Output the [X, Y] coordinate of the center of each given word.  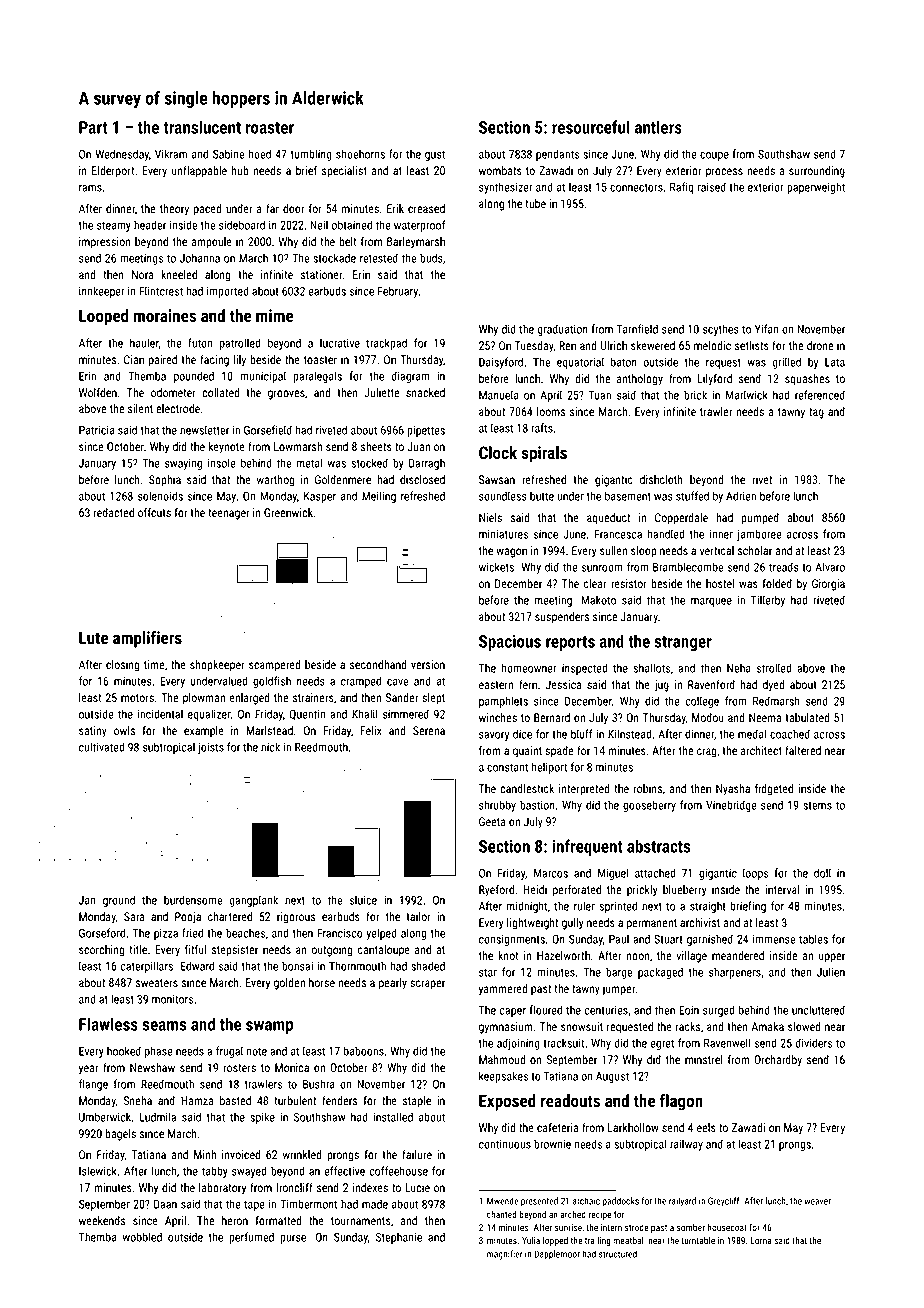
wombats [500, 170]
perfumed [251, 1238]
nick [270, 747]
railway [686, 1145]
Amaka [767, 1026]
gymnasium [506, 1028]
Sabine [228, 154]
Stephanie [399, 1238]
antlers [658, 127]
